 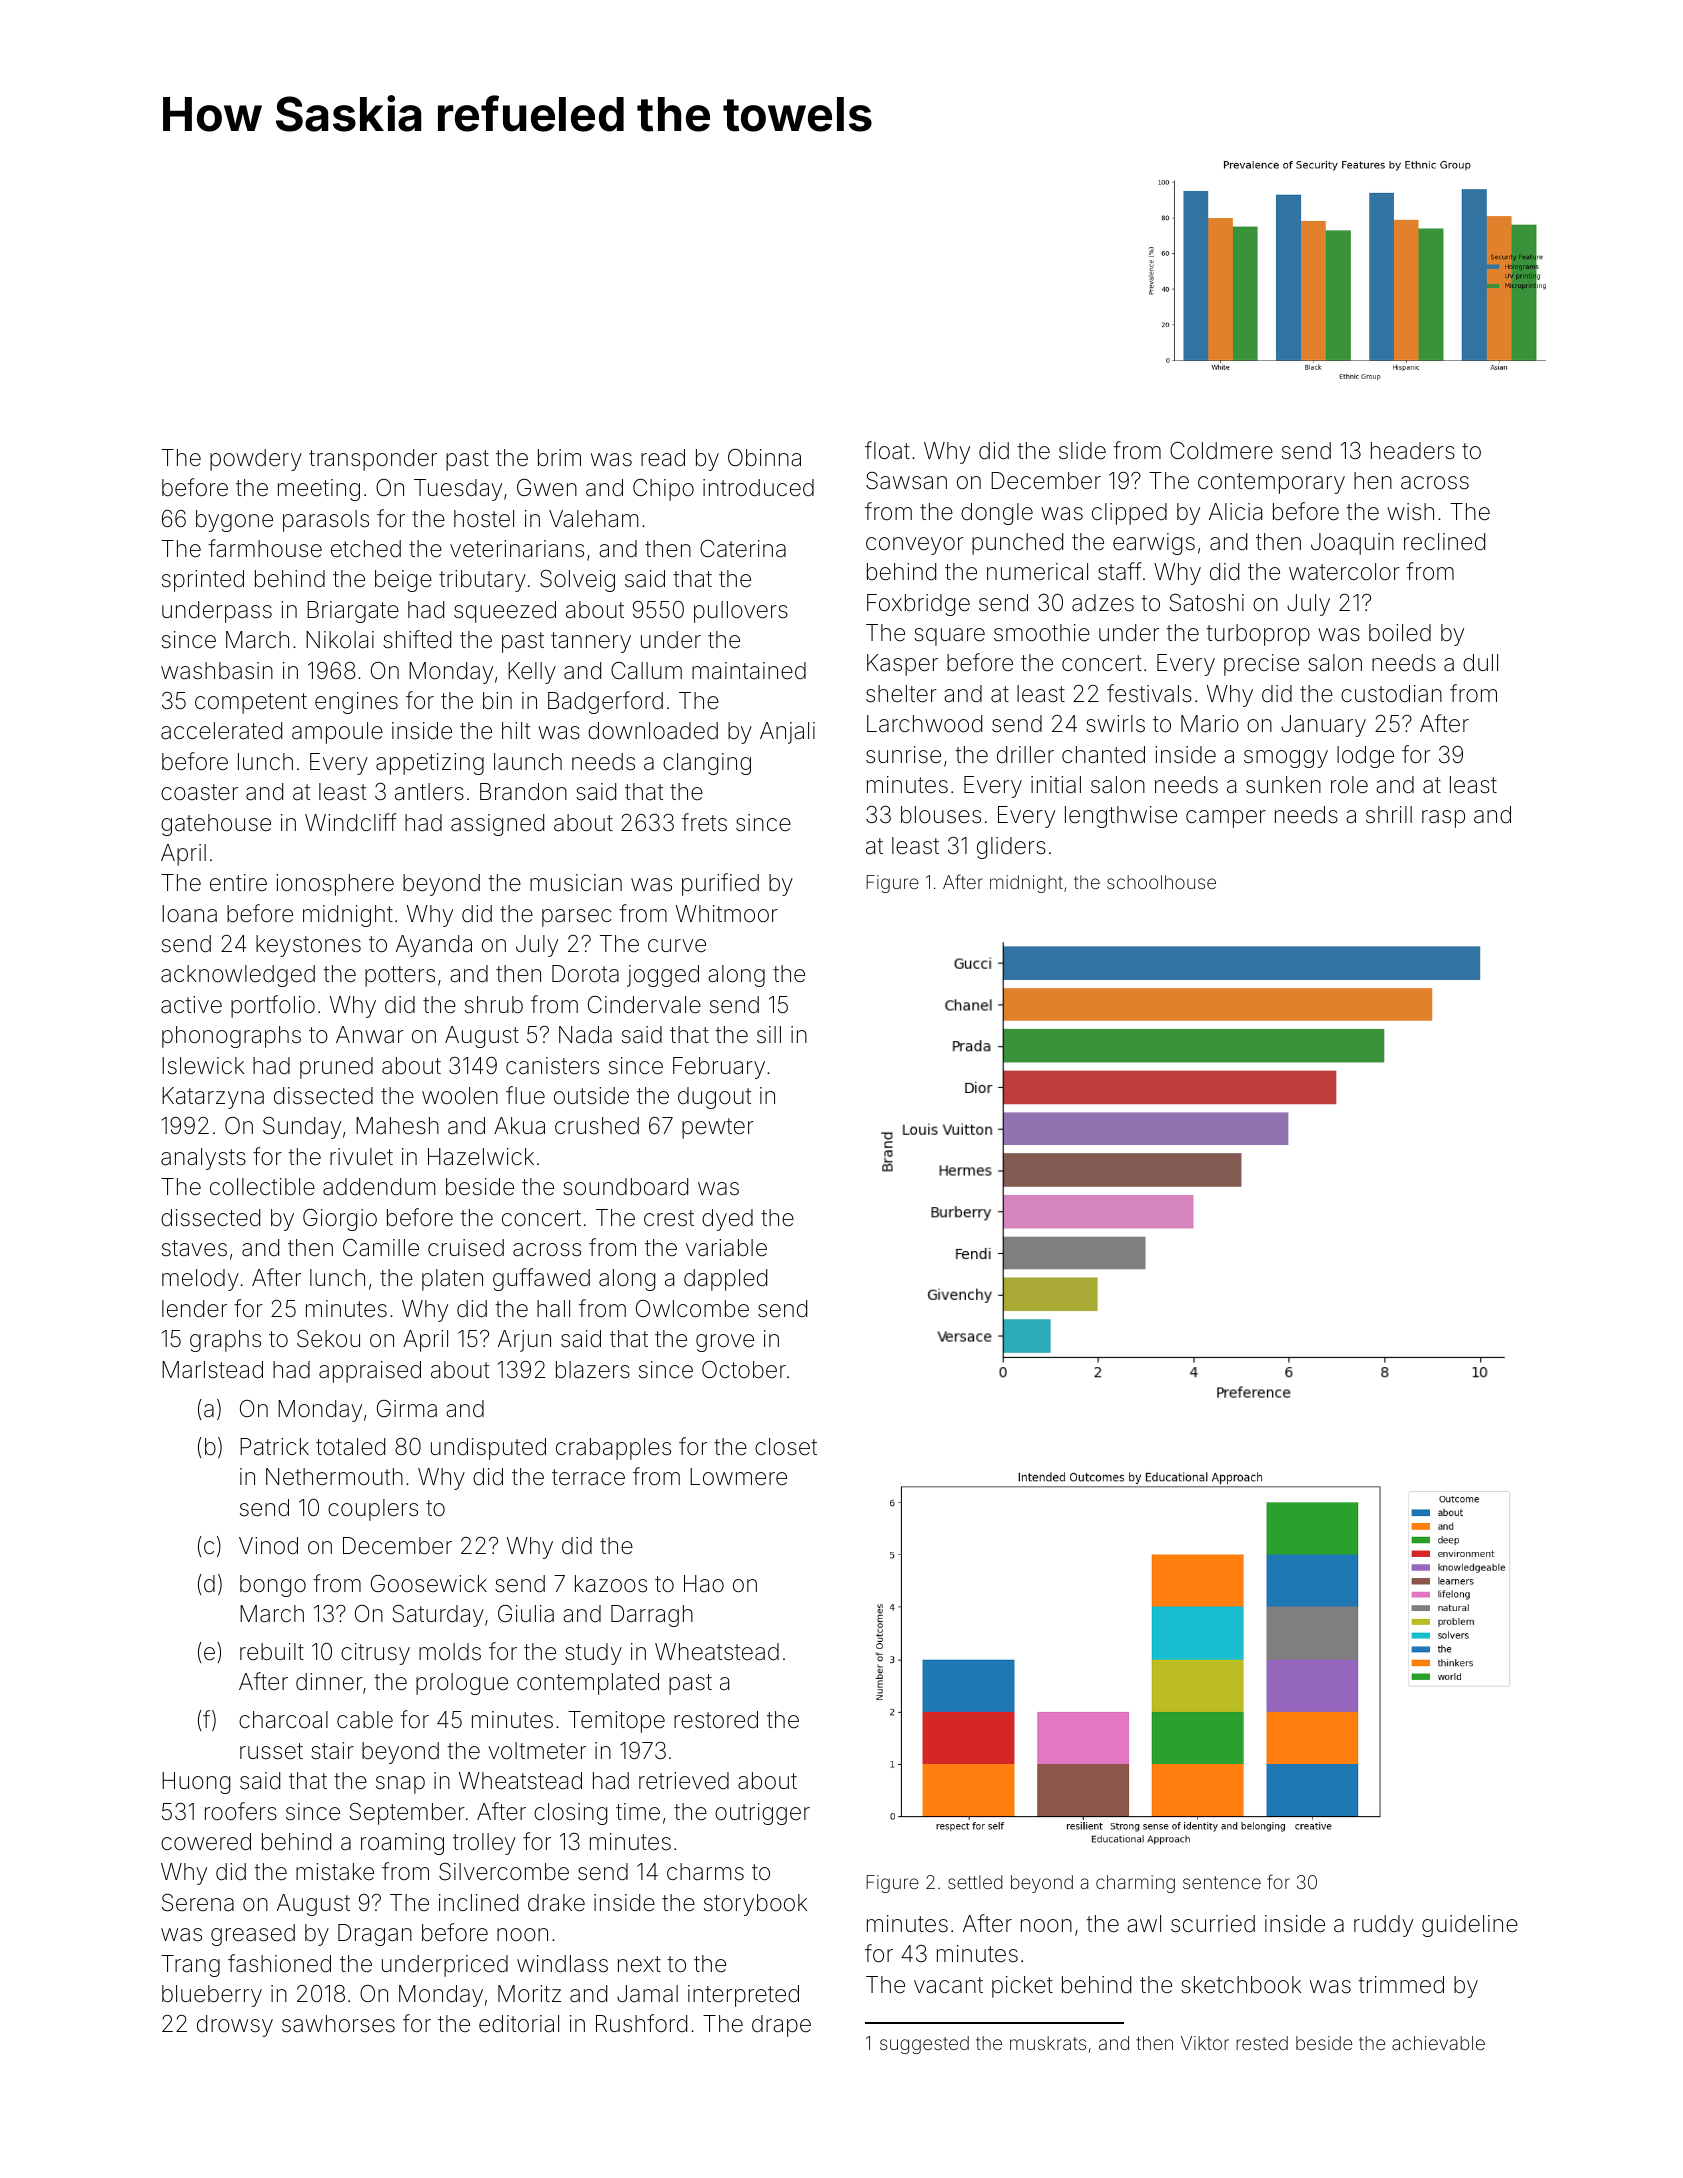 I want to click on assigned, so click(x=497, y=825).
